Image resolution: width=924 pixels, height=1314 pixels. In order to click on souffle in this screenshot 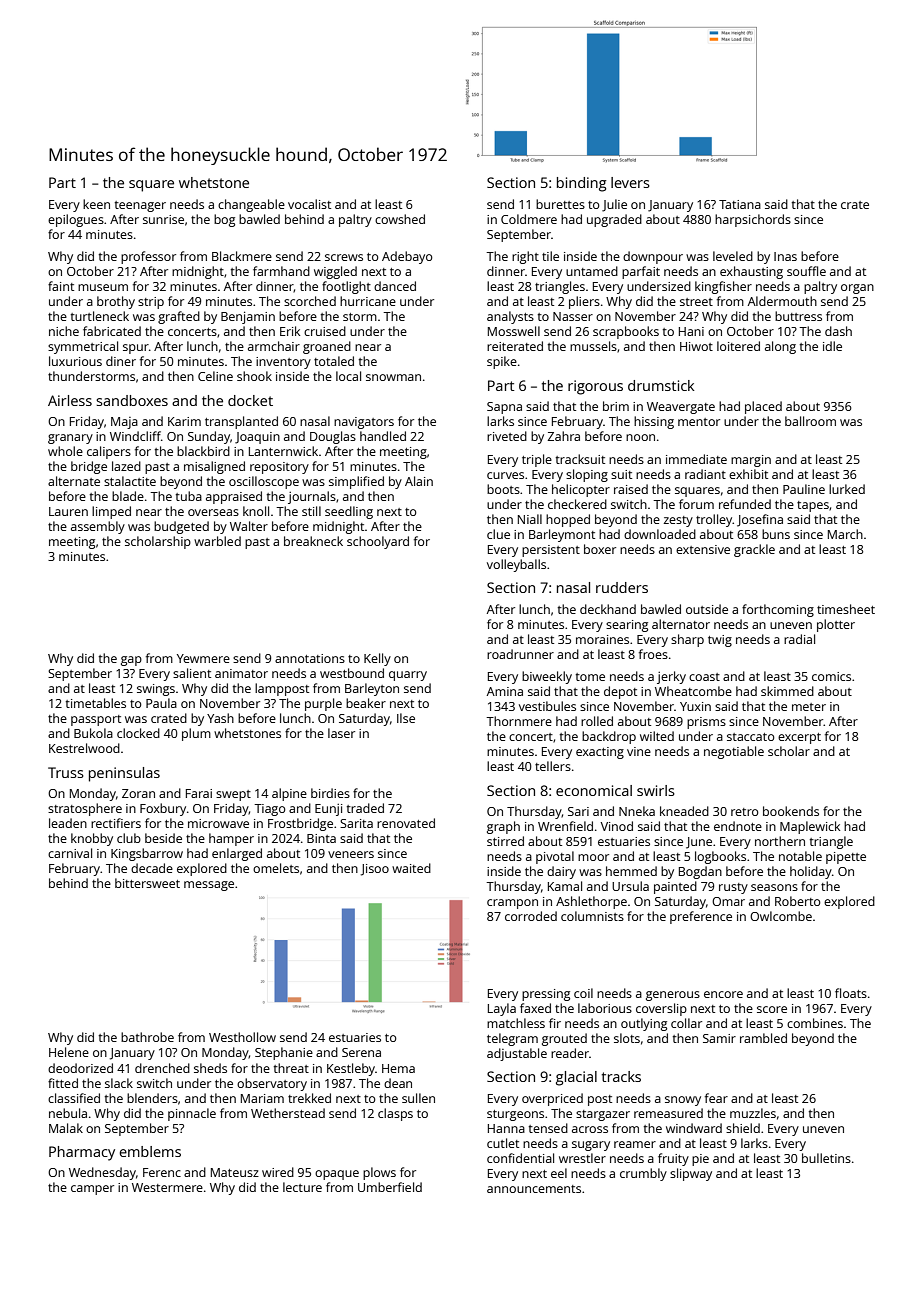, I will do `click(806, 271)`.
